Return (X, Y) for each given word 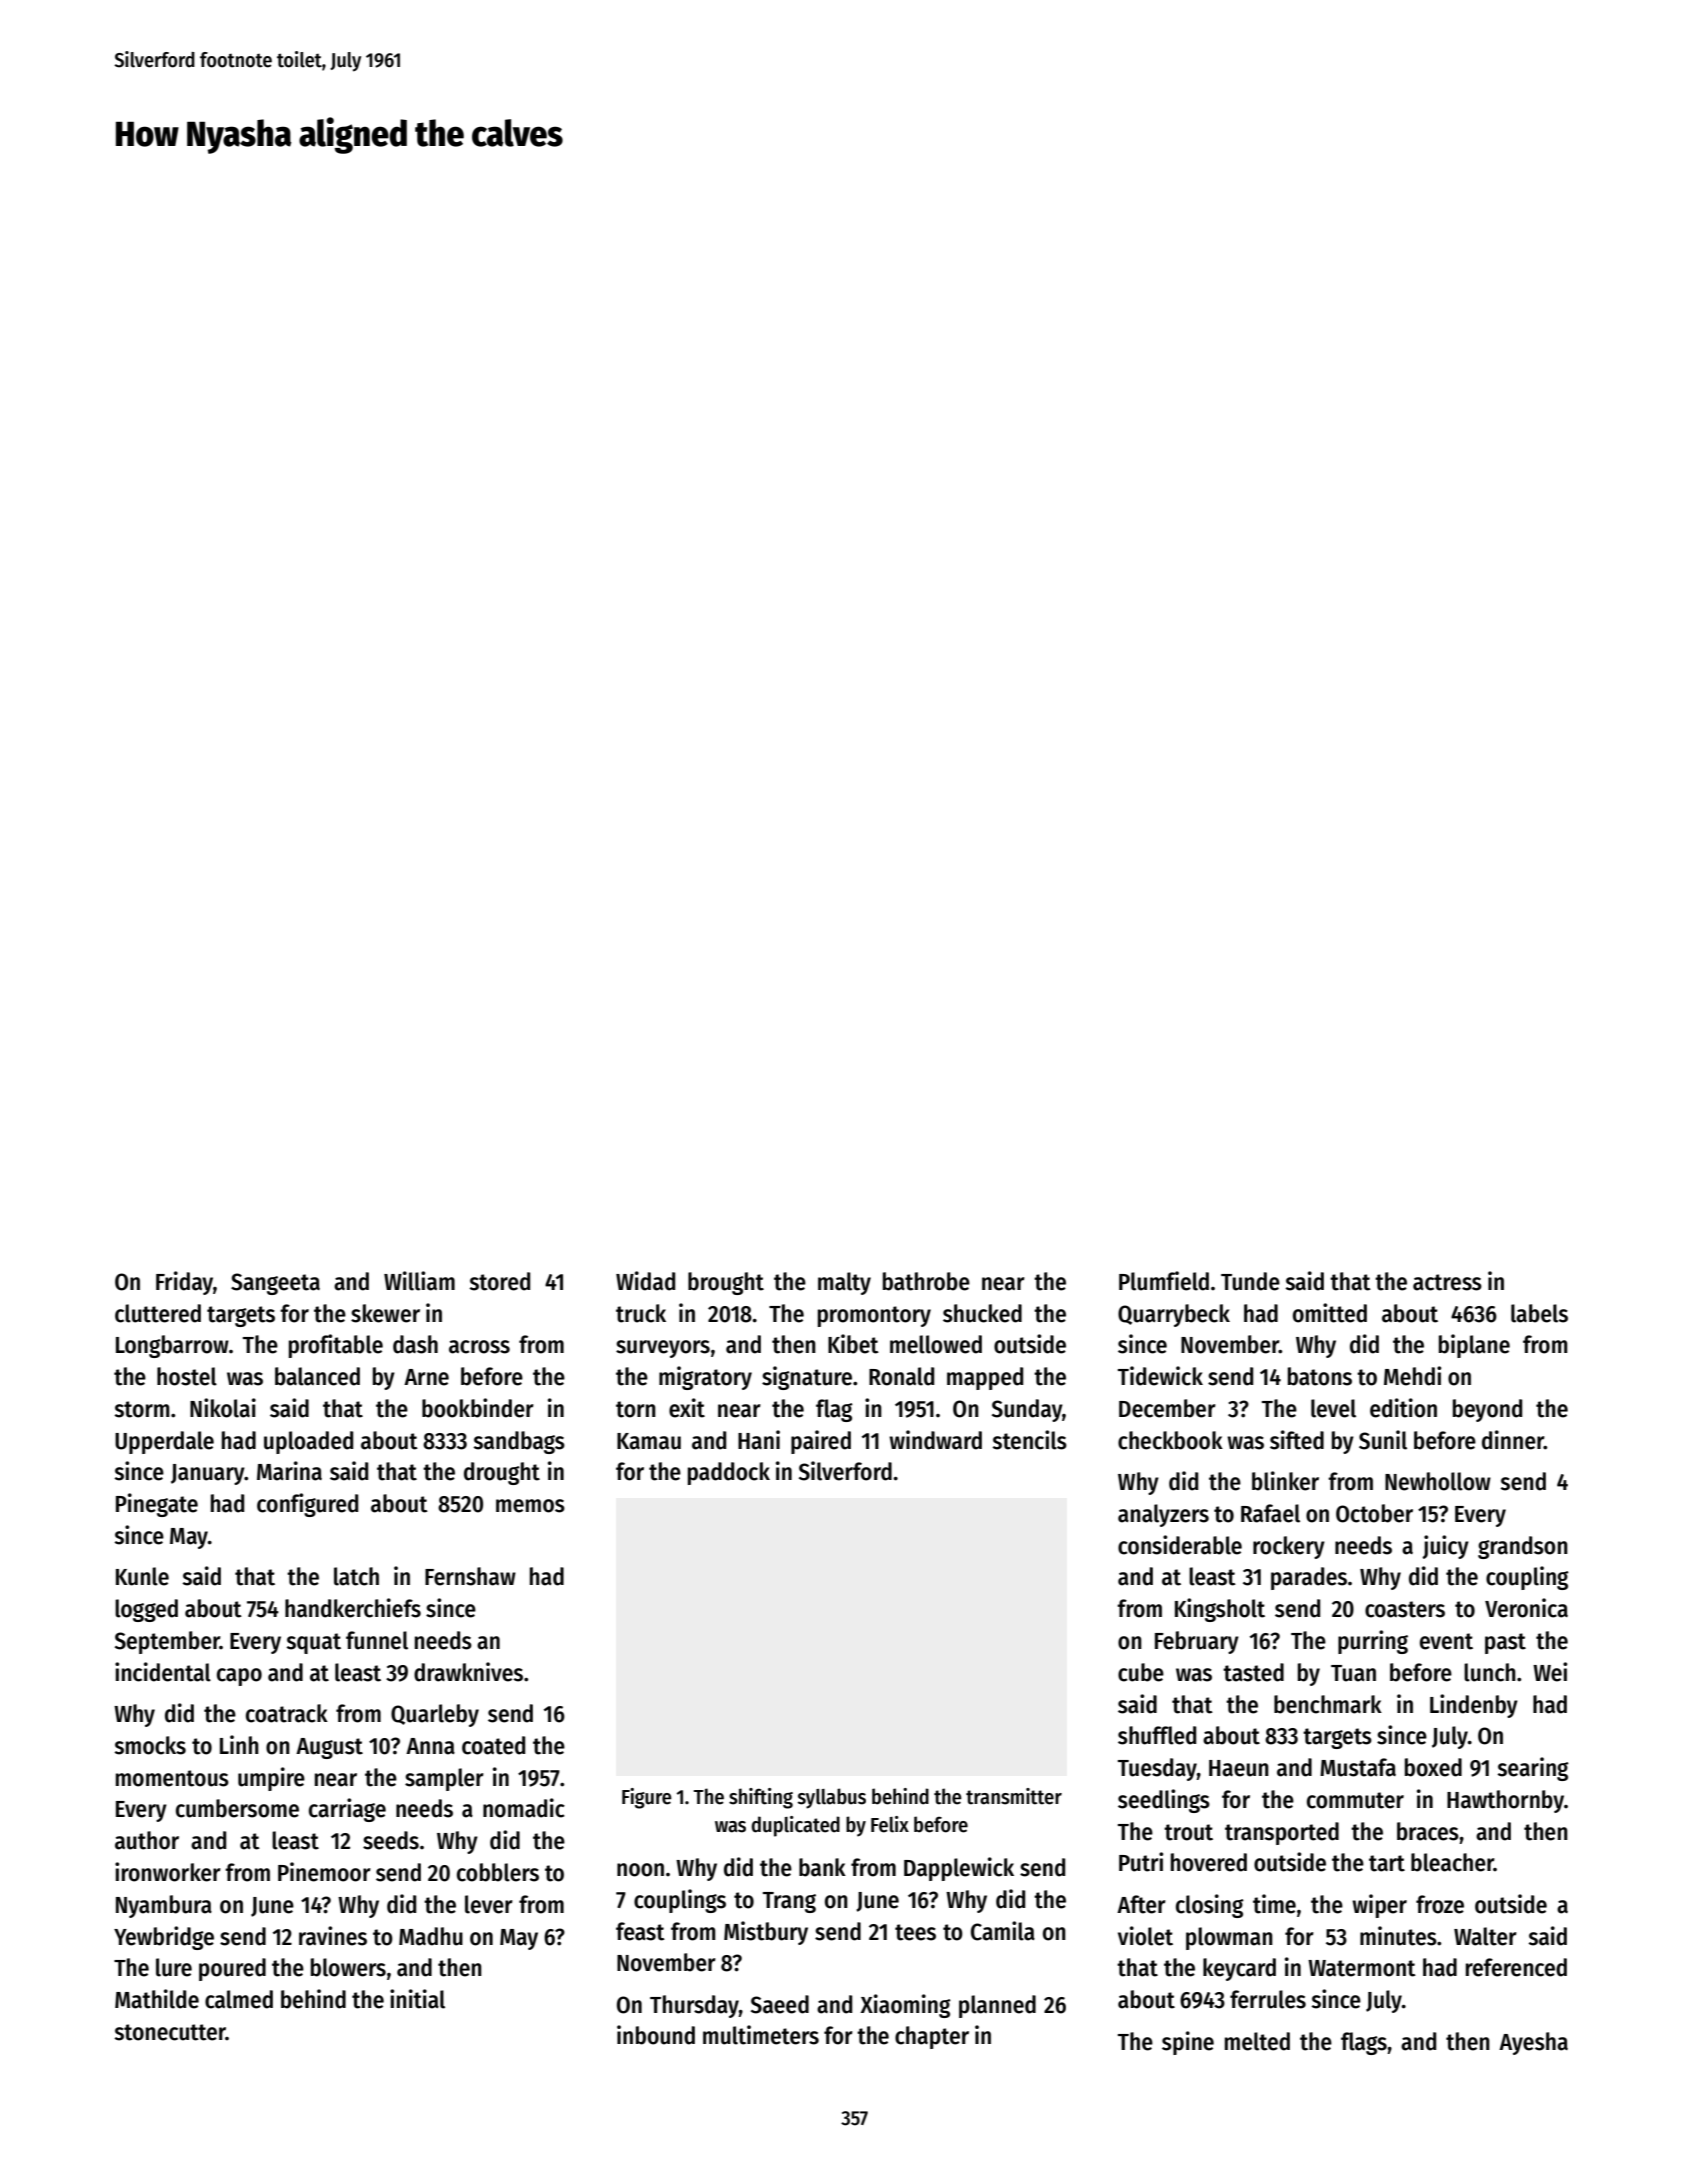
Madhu (431, 1936)
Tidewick (1160, 1376)
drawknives (468, 1672)
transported (1282, 1833)
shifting (761, 1798)
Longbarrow (172, 1346)
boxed (1433, 1767)
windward (935, 1440)
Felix (890, 1824)
